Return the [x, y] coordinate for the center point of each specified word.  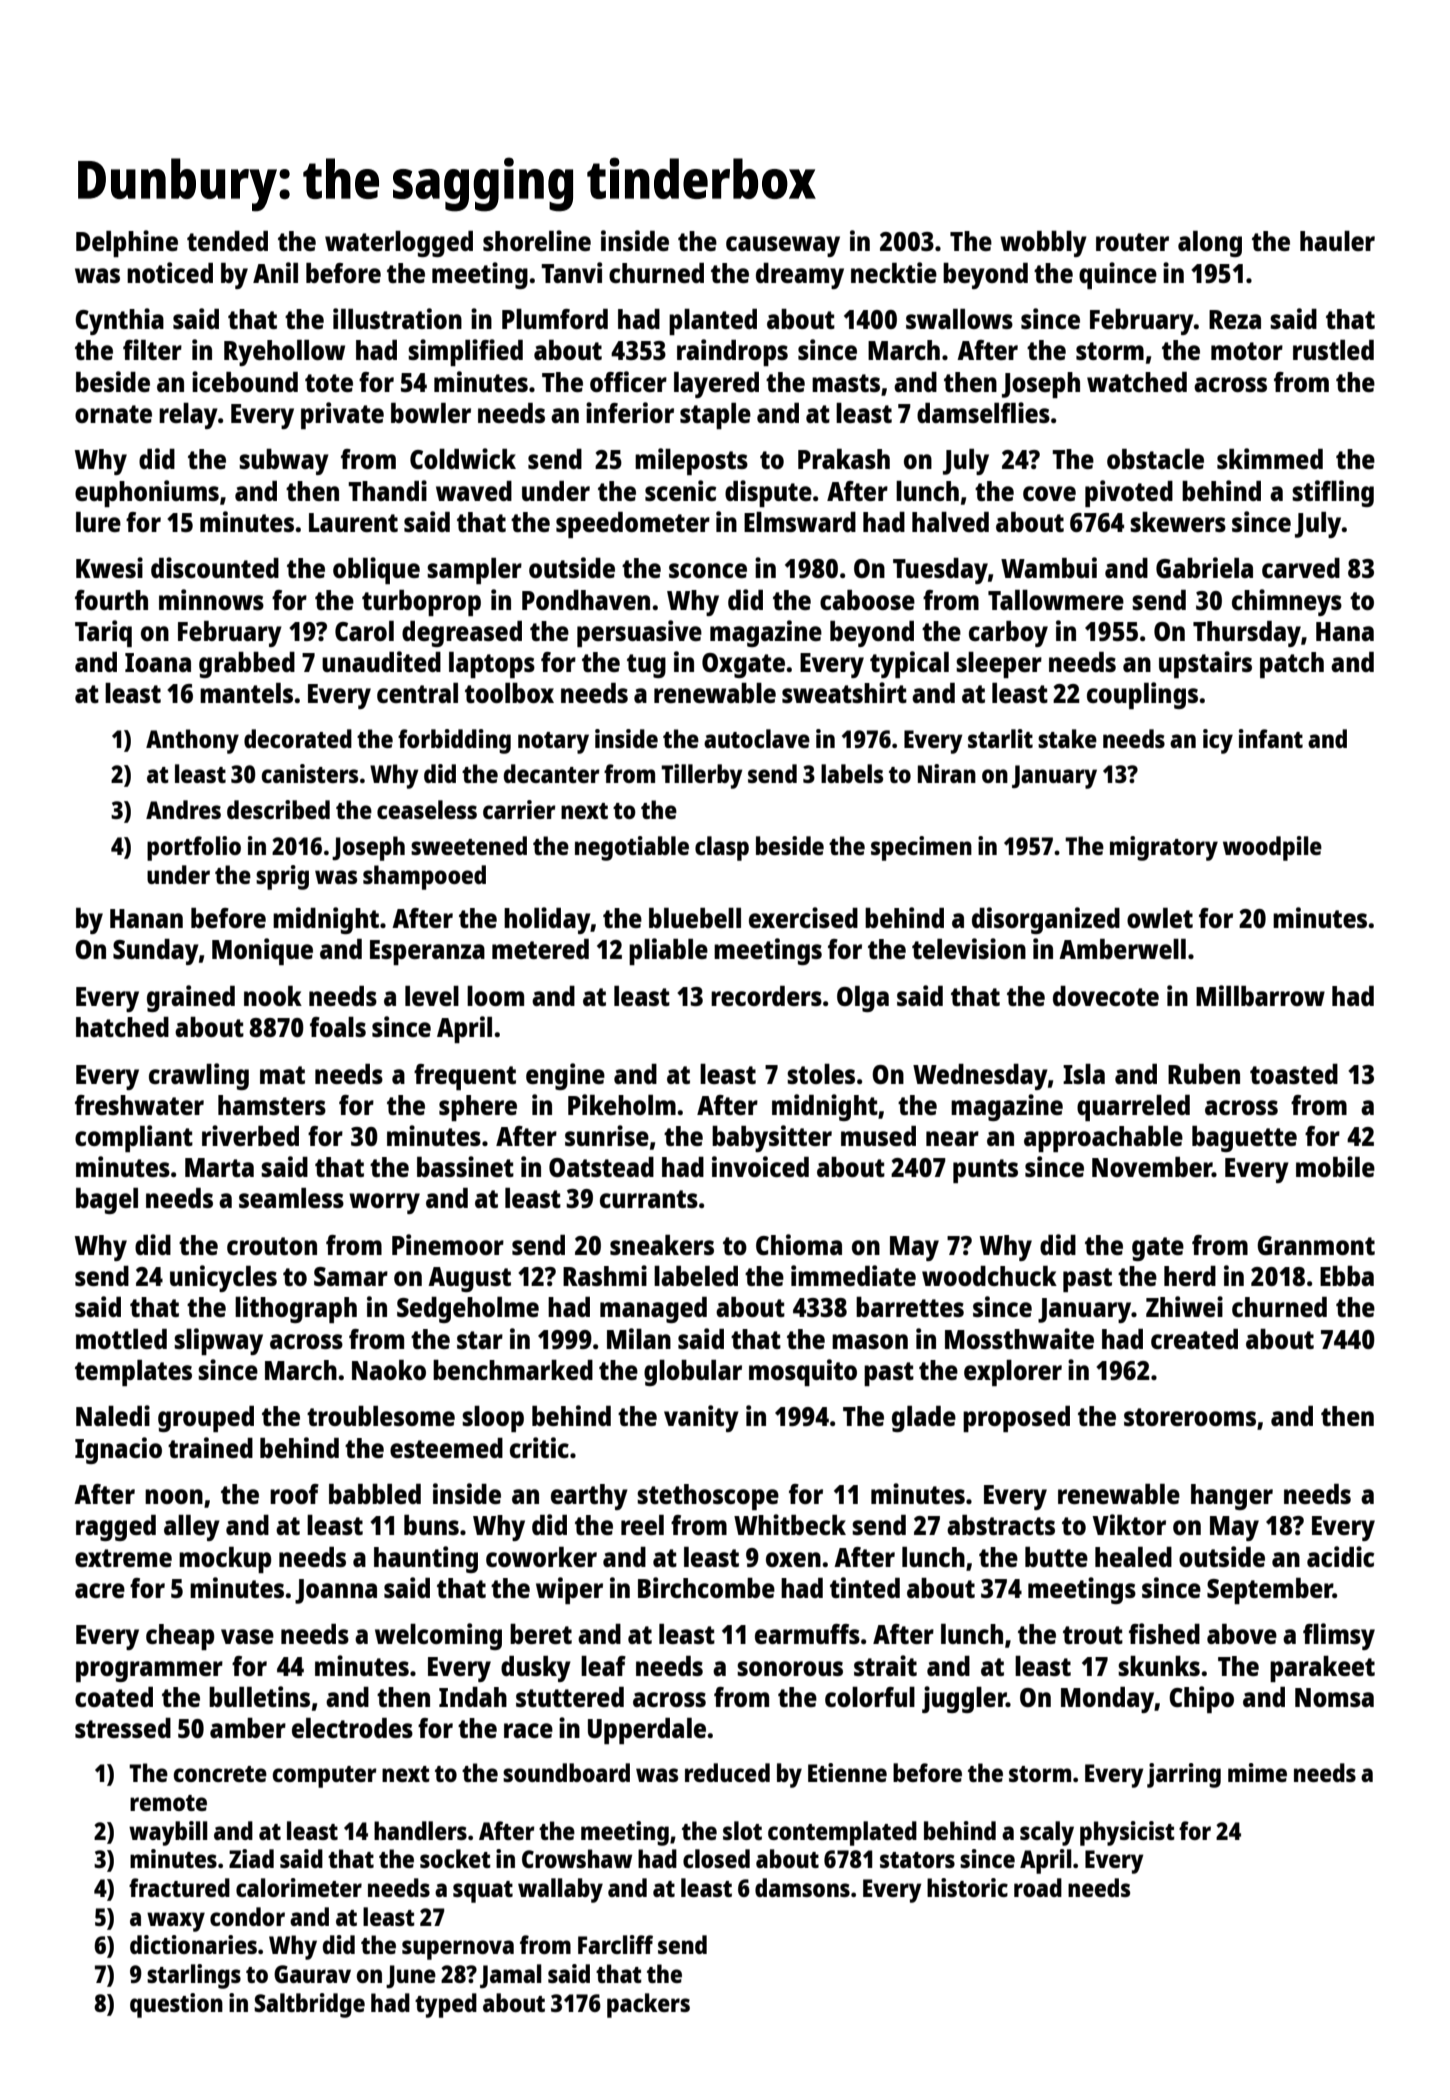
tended [227, 241]
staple [715, 416]
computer [325, 1777]
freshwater [139, 1105]
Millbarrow [1260, 995]
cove [1049, 493]
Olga [863, 999]
